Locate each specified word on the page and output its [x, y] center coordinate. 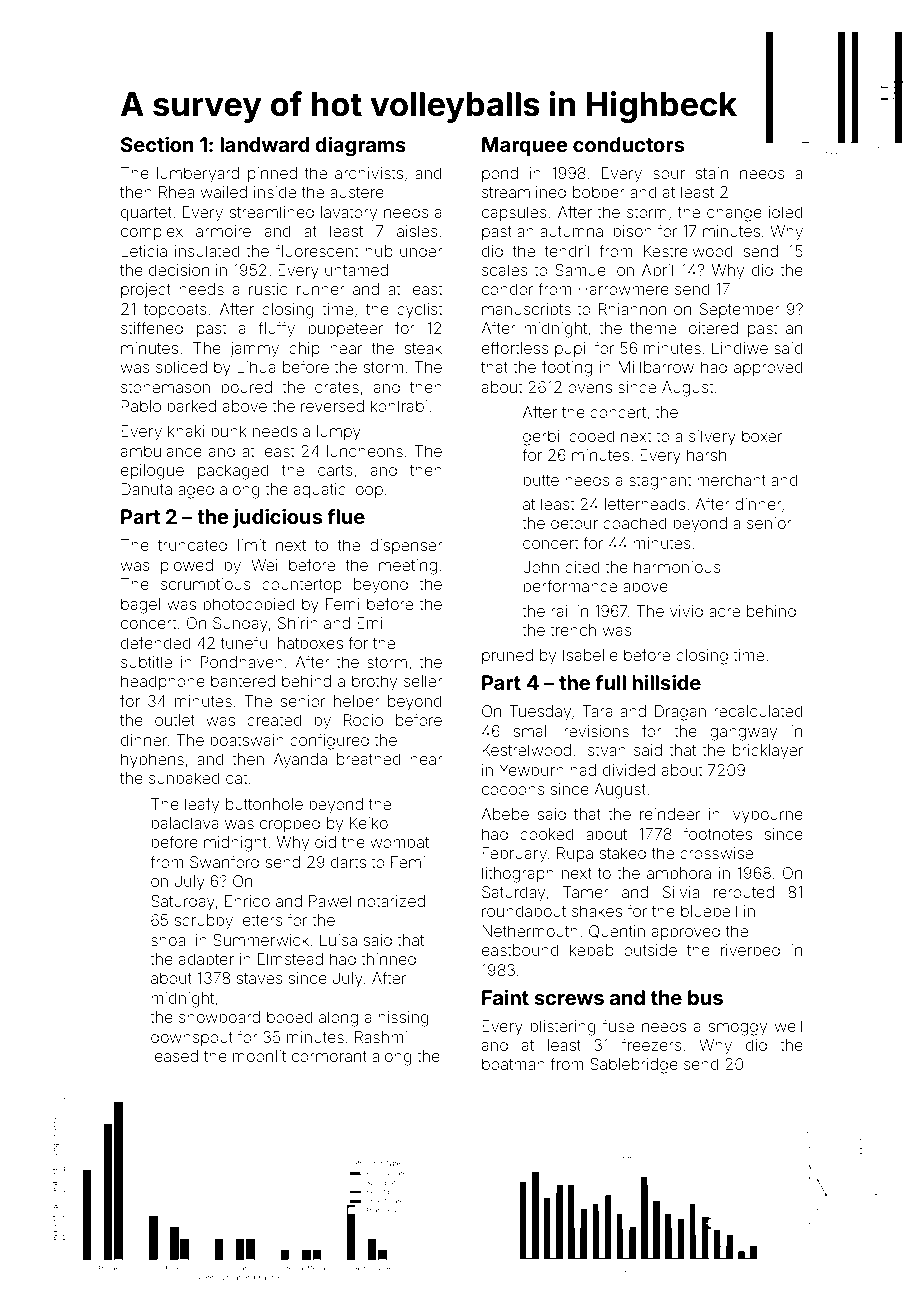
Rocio [363, 720]
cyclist [419, 311]
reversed [332, 406]
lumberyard [198, 175]
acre [724, 612]
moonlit [259, 1056]
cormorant [329, 1056]
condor [507, 289]
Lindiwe [740, 348]
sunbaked [184, 778]
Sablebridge [634, 1066]
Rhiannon [632, 309]
